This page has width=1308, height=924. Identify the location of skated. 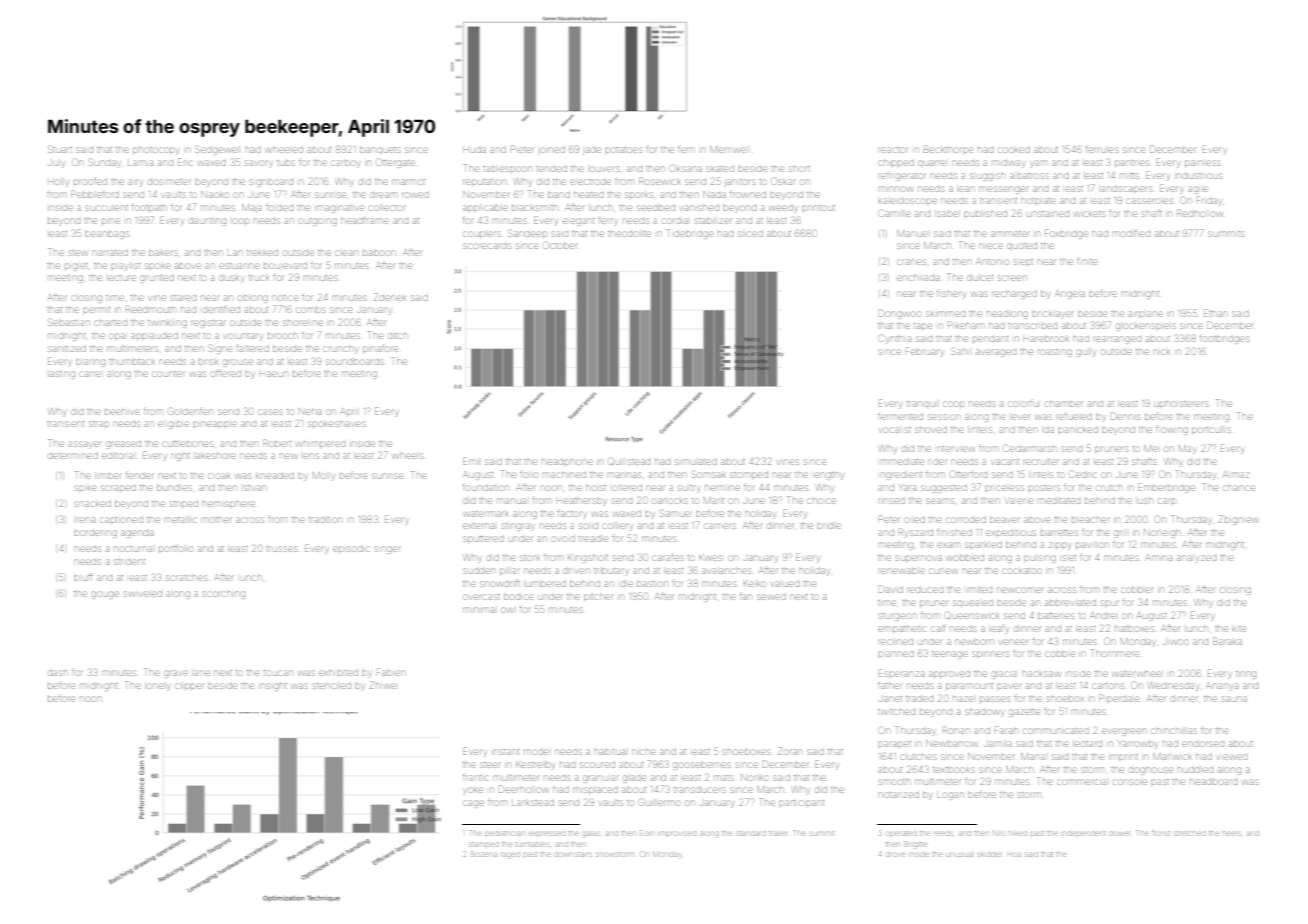
(720, 169).
